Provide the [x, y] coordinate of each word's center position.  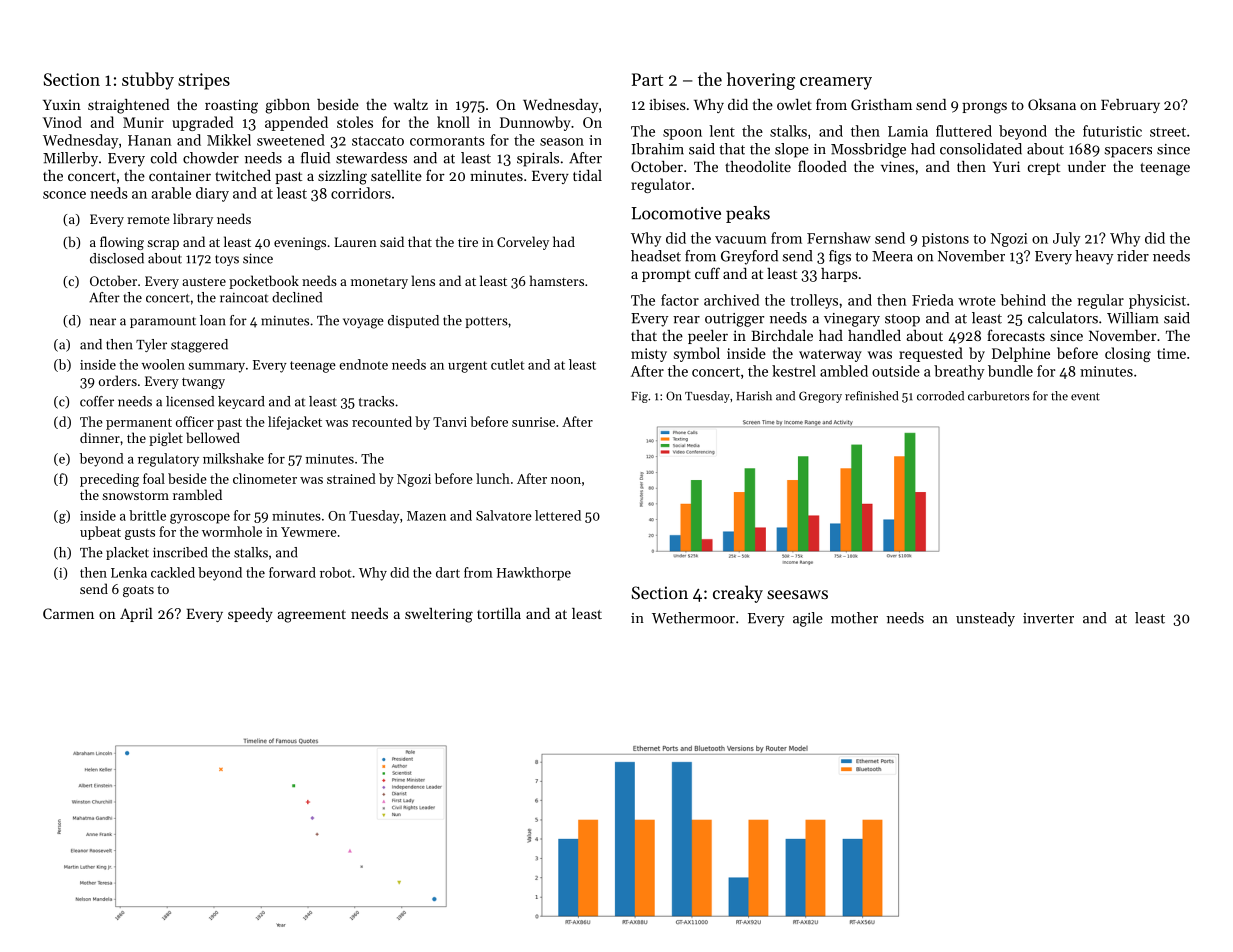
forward [292, 572]
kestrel [794, 371]
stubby [148, 81]
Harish [754, 396]
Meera [892, 256]
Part [647, 79]
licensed [190, 401]
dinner [100, 437]
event [1085, 397]
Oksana [1052, 104]
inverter [1048, 618]
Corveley [523, 243]
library [193, 220]
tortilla [499, 613]
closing [1128, 354]
